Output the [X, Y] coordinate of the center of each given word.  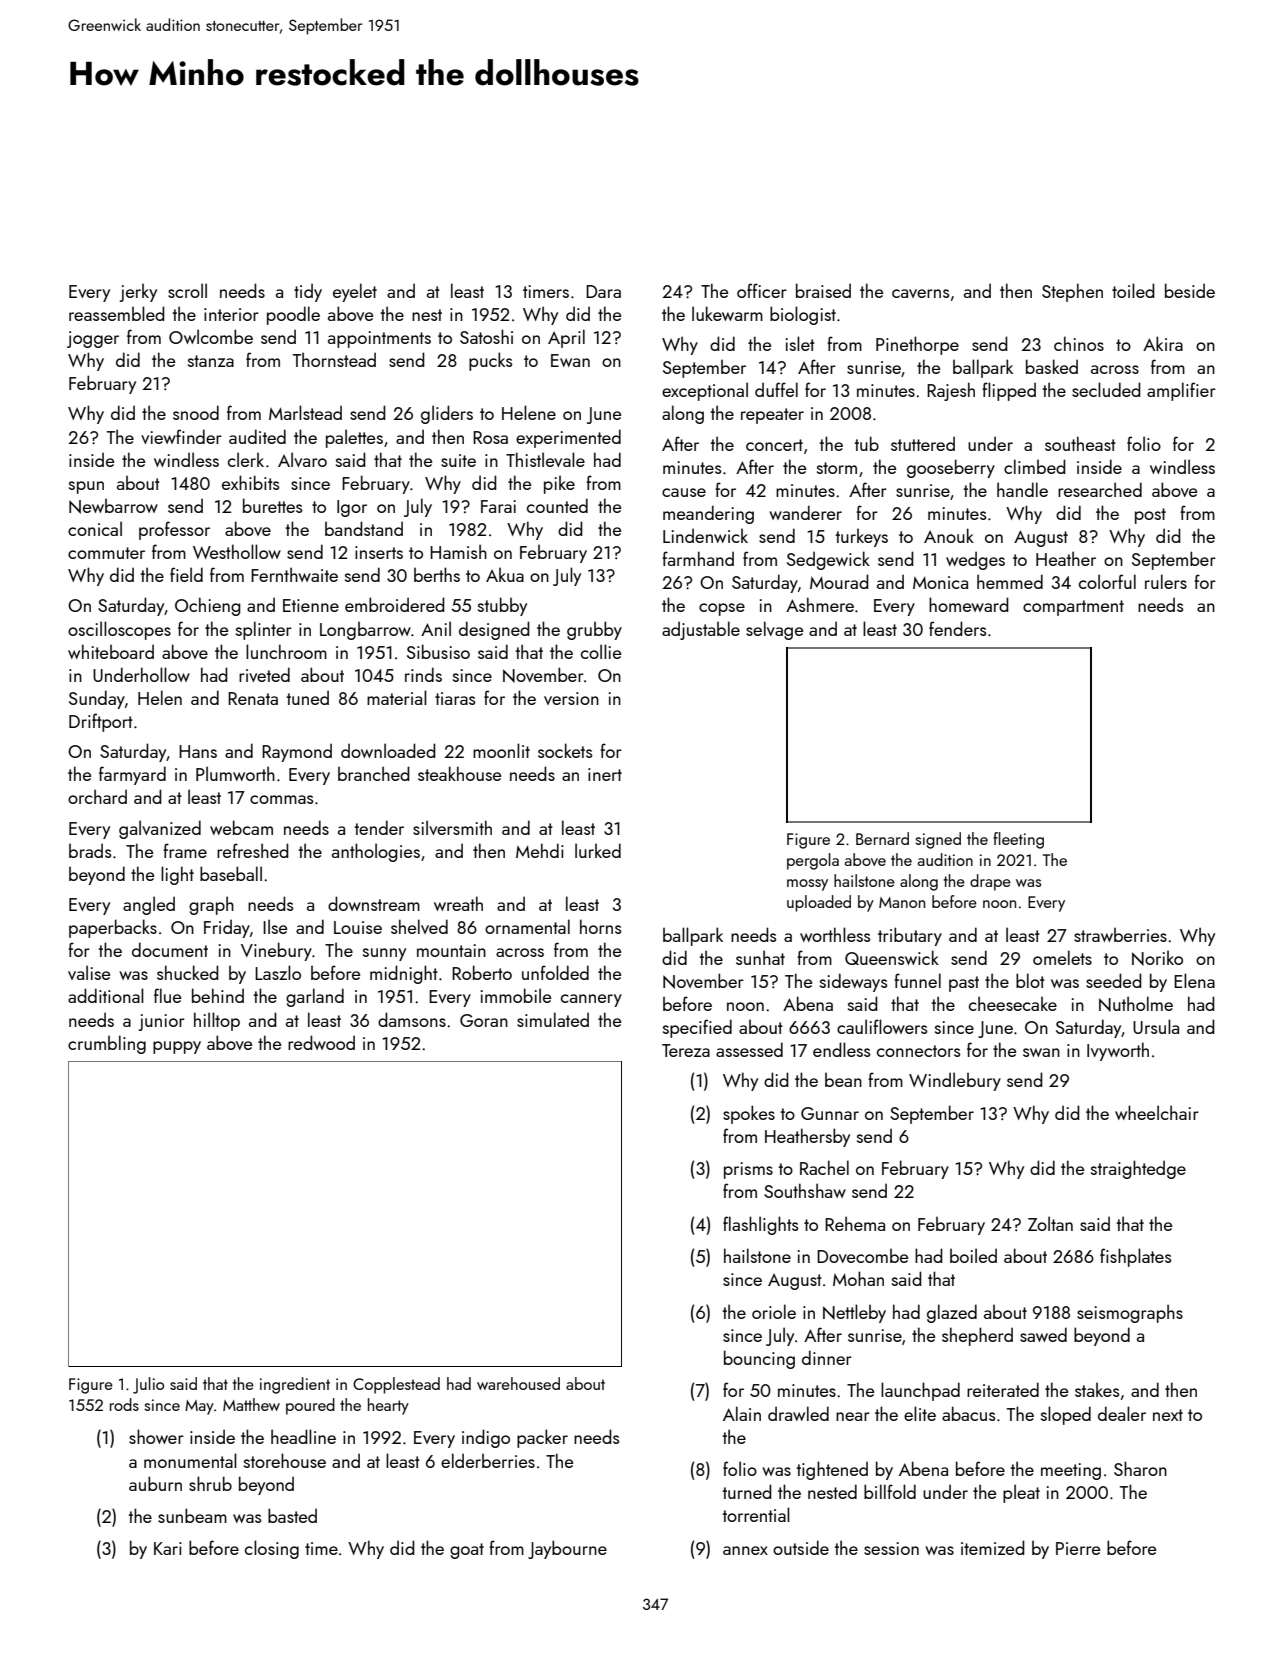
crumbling [107, 1044]
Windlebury [955, 1081]
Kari [168, 1548]
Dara [603, 291]
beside [1190, 290]
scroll [187, 290]
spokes [749, 1114]
